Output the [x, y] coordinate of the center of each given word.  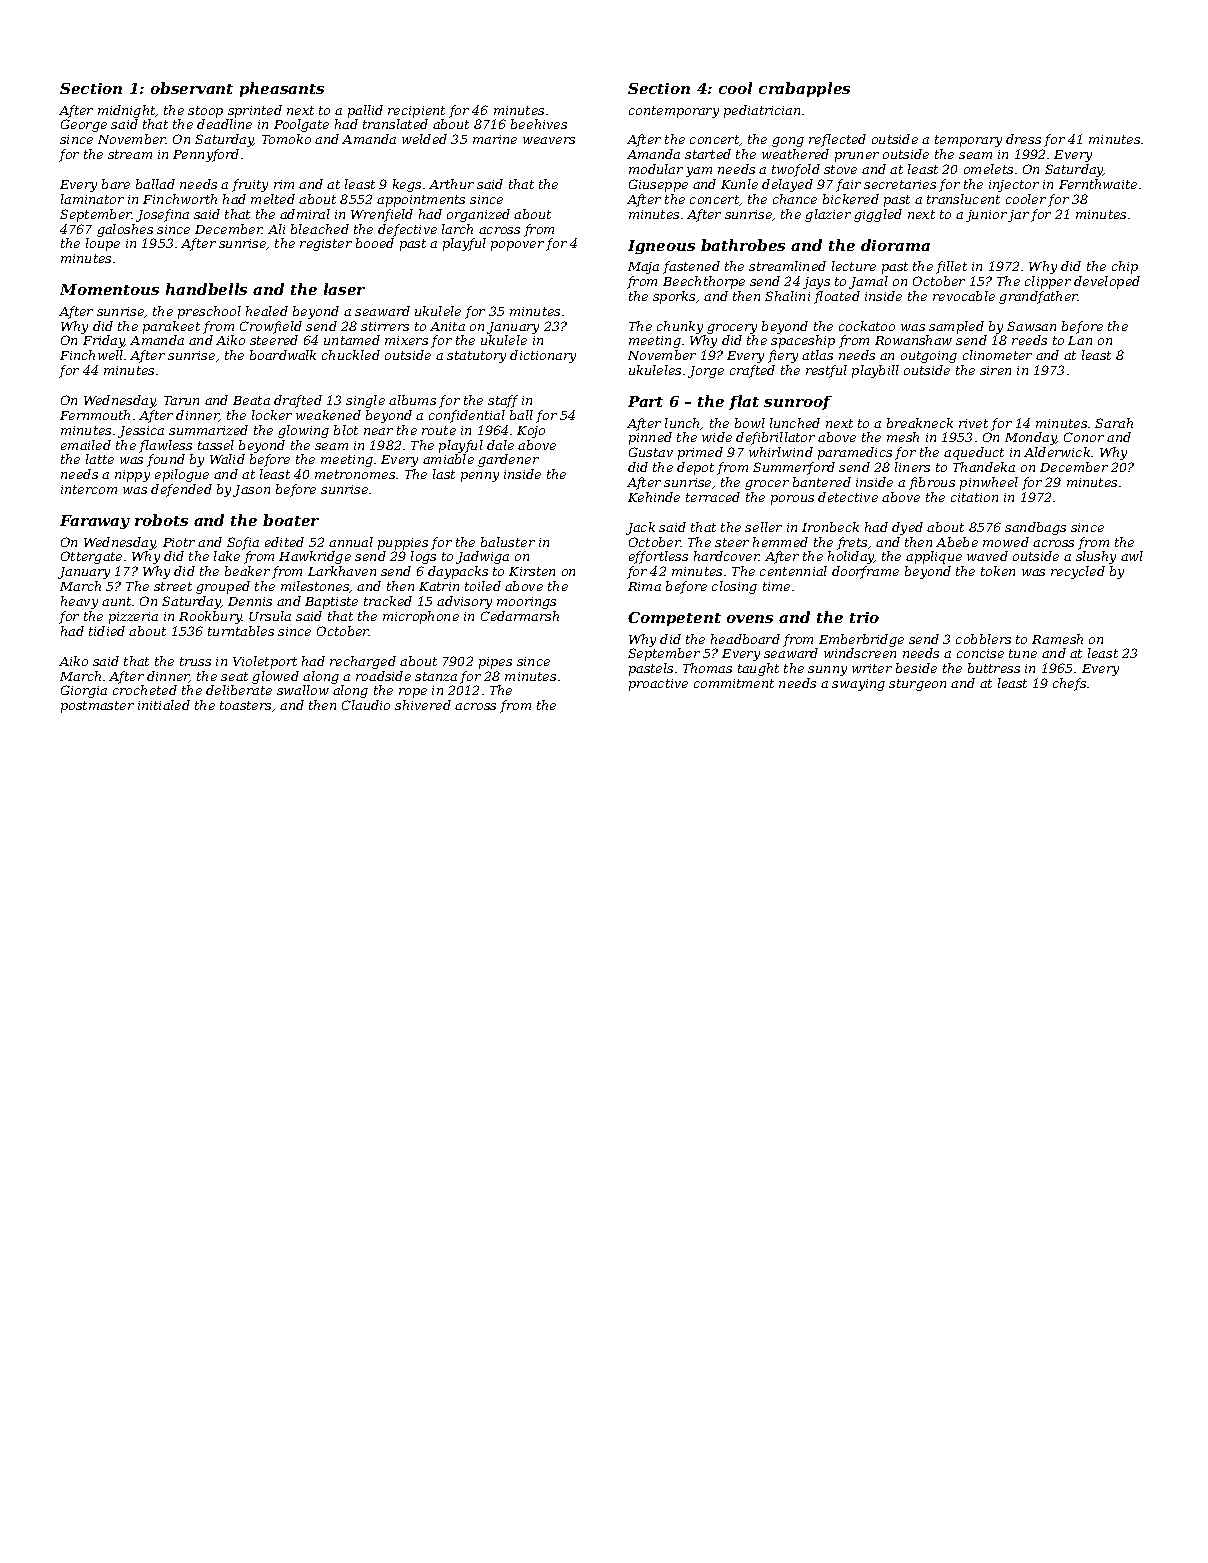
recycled [1078, 572]
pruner [857, 157]
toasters [245, 705]
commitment [734, 683]
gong [788, 142]
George [84, 125]
